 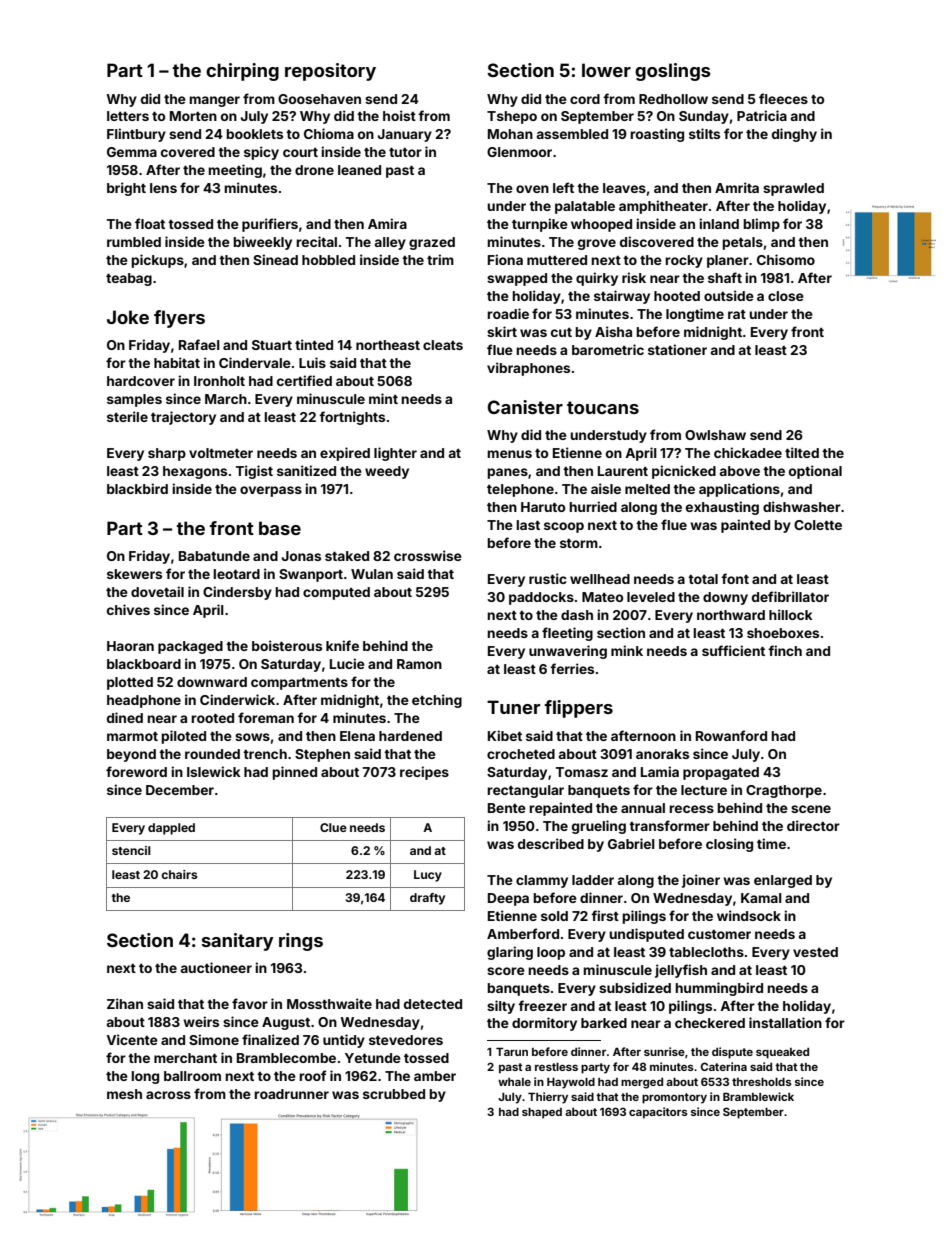 I want to click on joiner, so click(x=701, y=881).
